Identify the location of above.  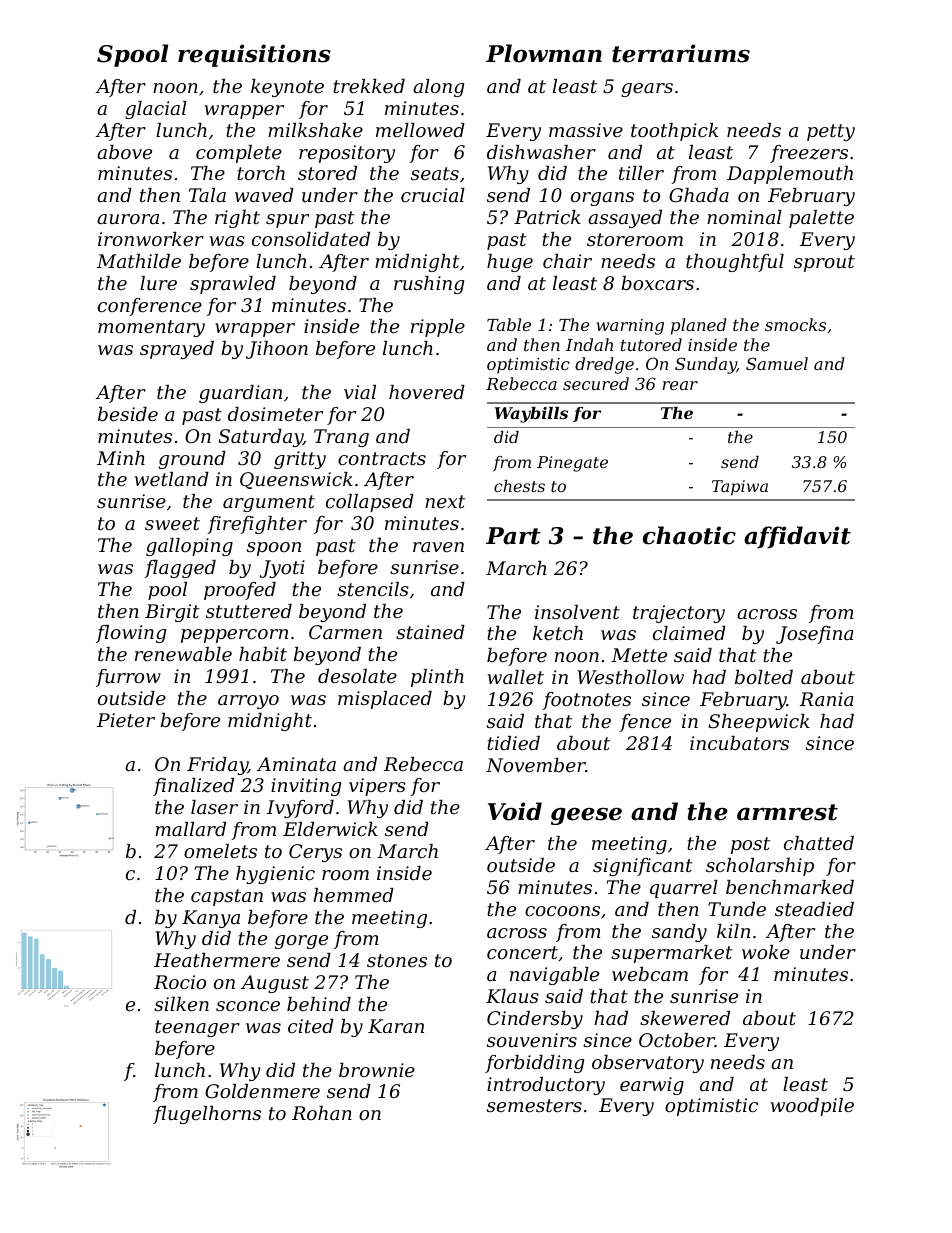
(124, 152).
